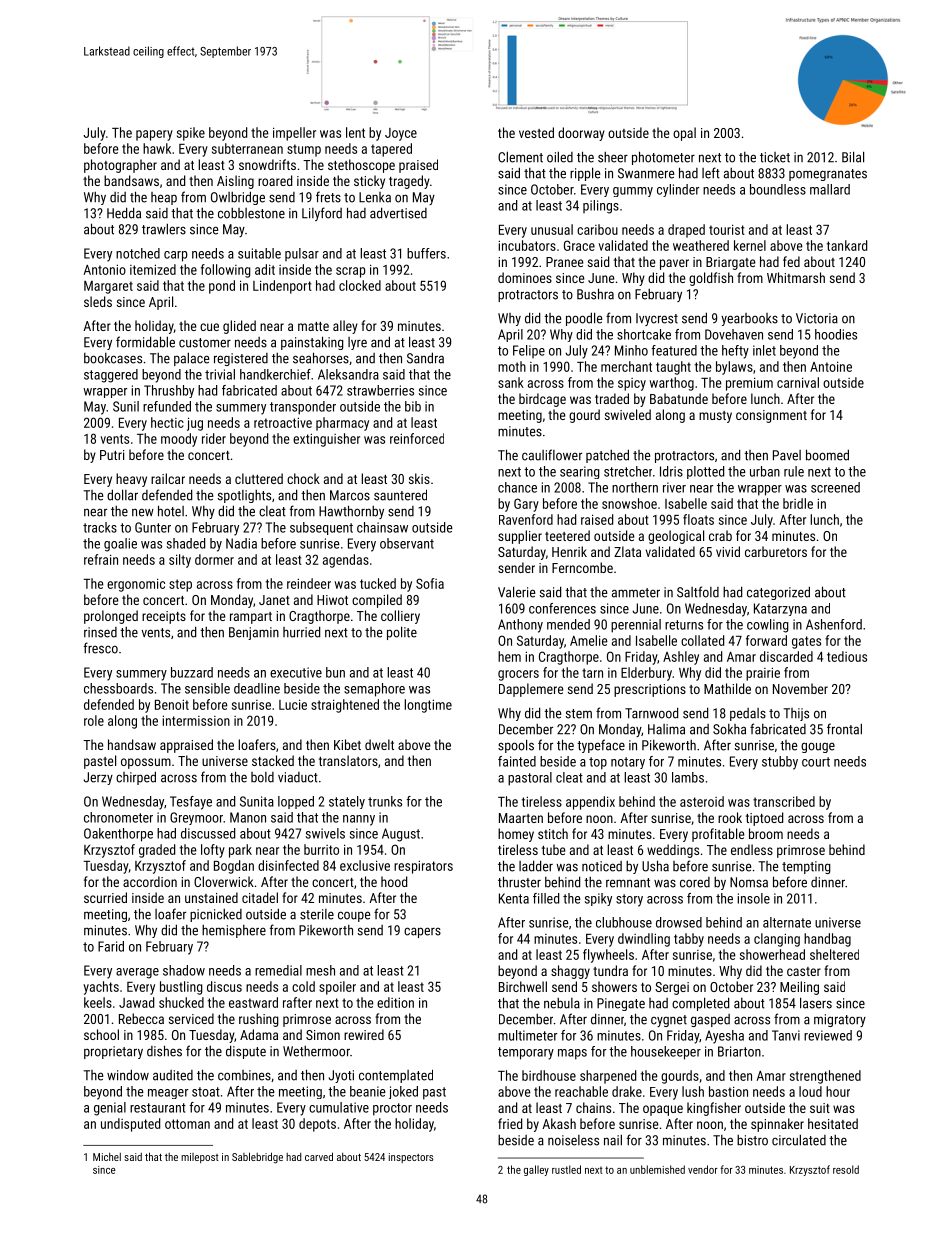 The width and height of the image is (952, 1233). What do you see at coordinates (684, 625) in the image?
I see `returns` at bounding box center [684, 625].
